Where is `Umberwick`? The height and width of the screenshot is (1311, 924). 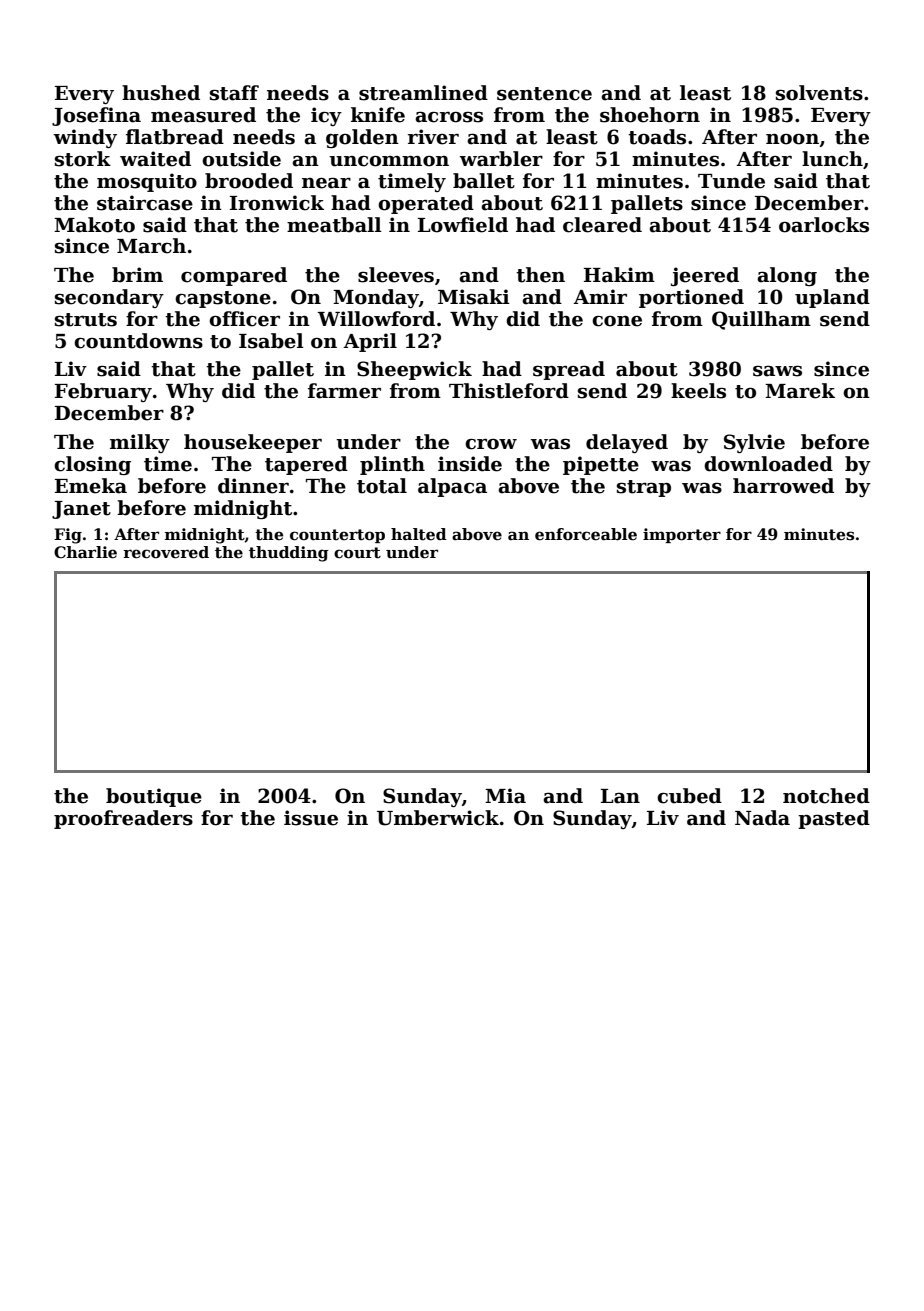
Umberwick is located at coordinates (438, 818).
